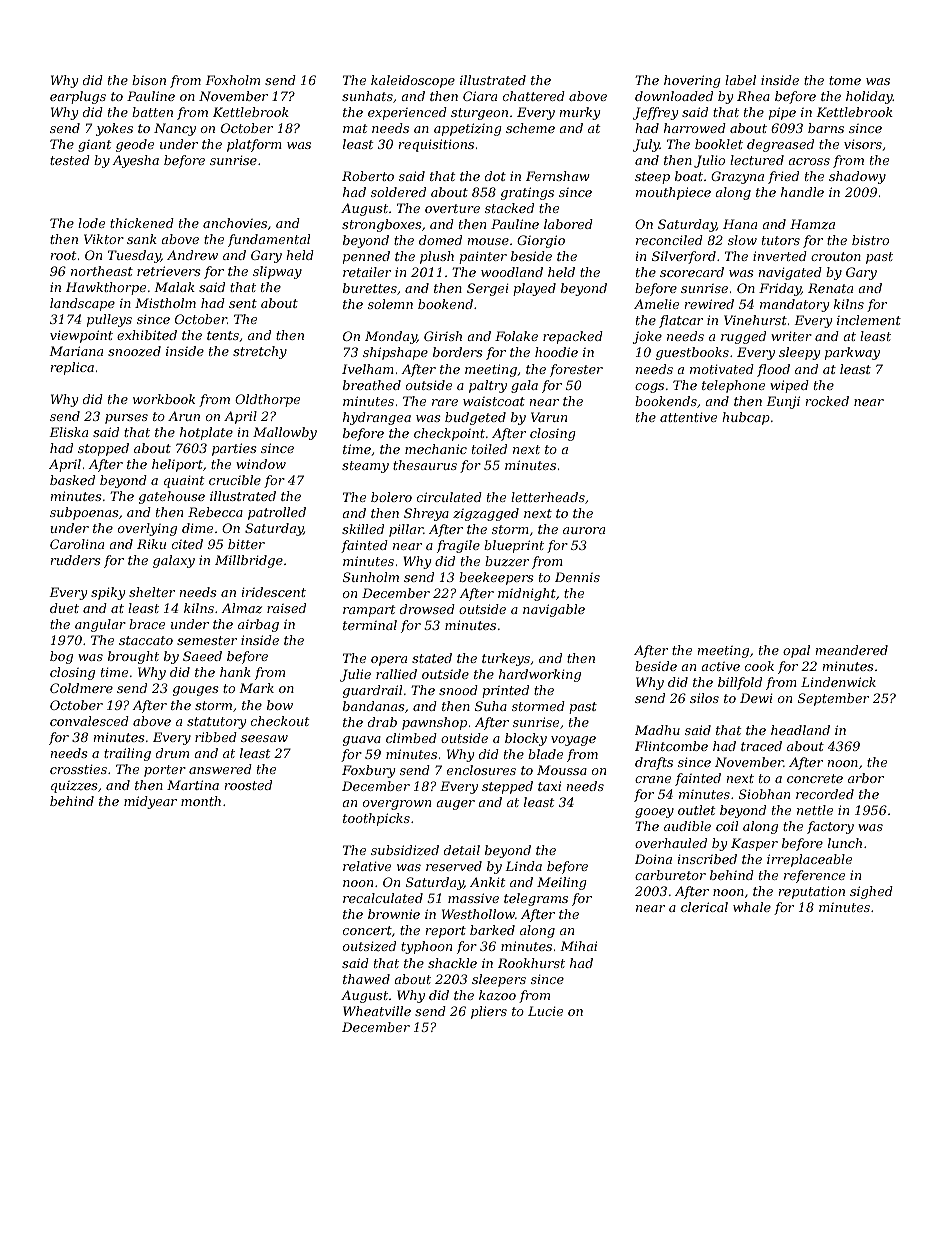 This screenshot has height=1233, width=952. What do you see at coordinates (377, 1011) in the screenshot?
I see `Wheatville` at bounding box center [377, 1011].
